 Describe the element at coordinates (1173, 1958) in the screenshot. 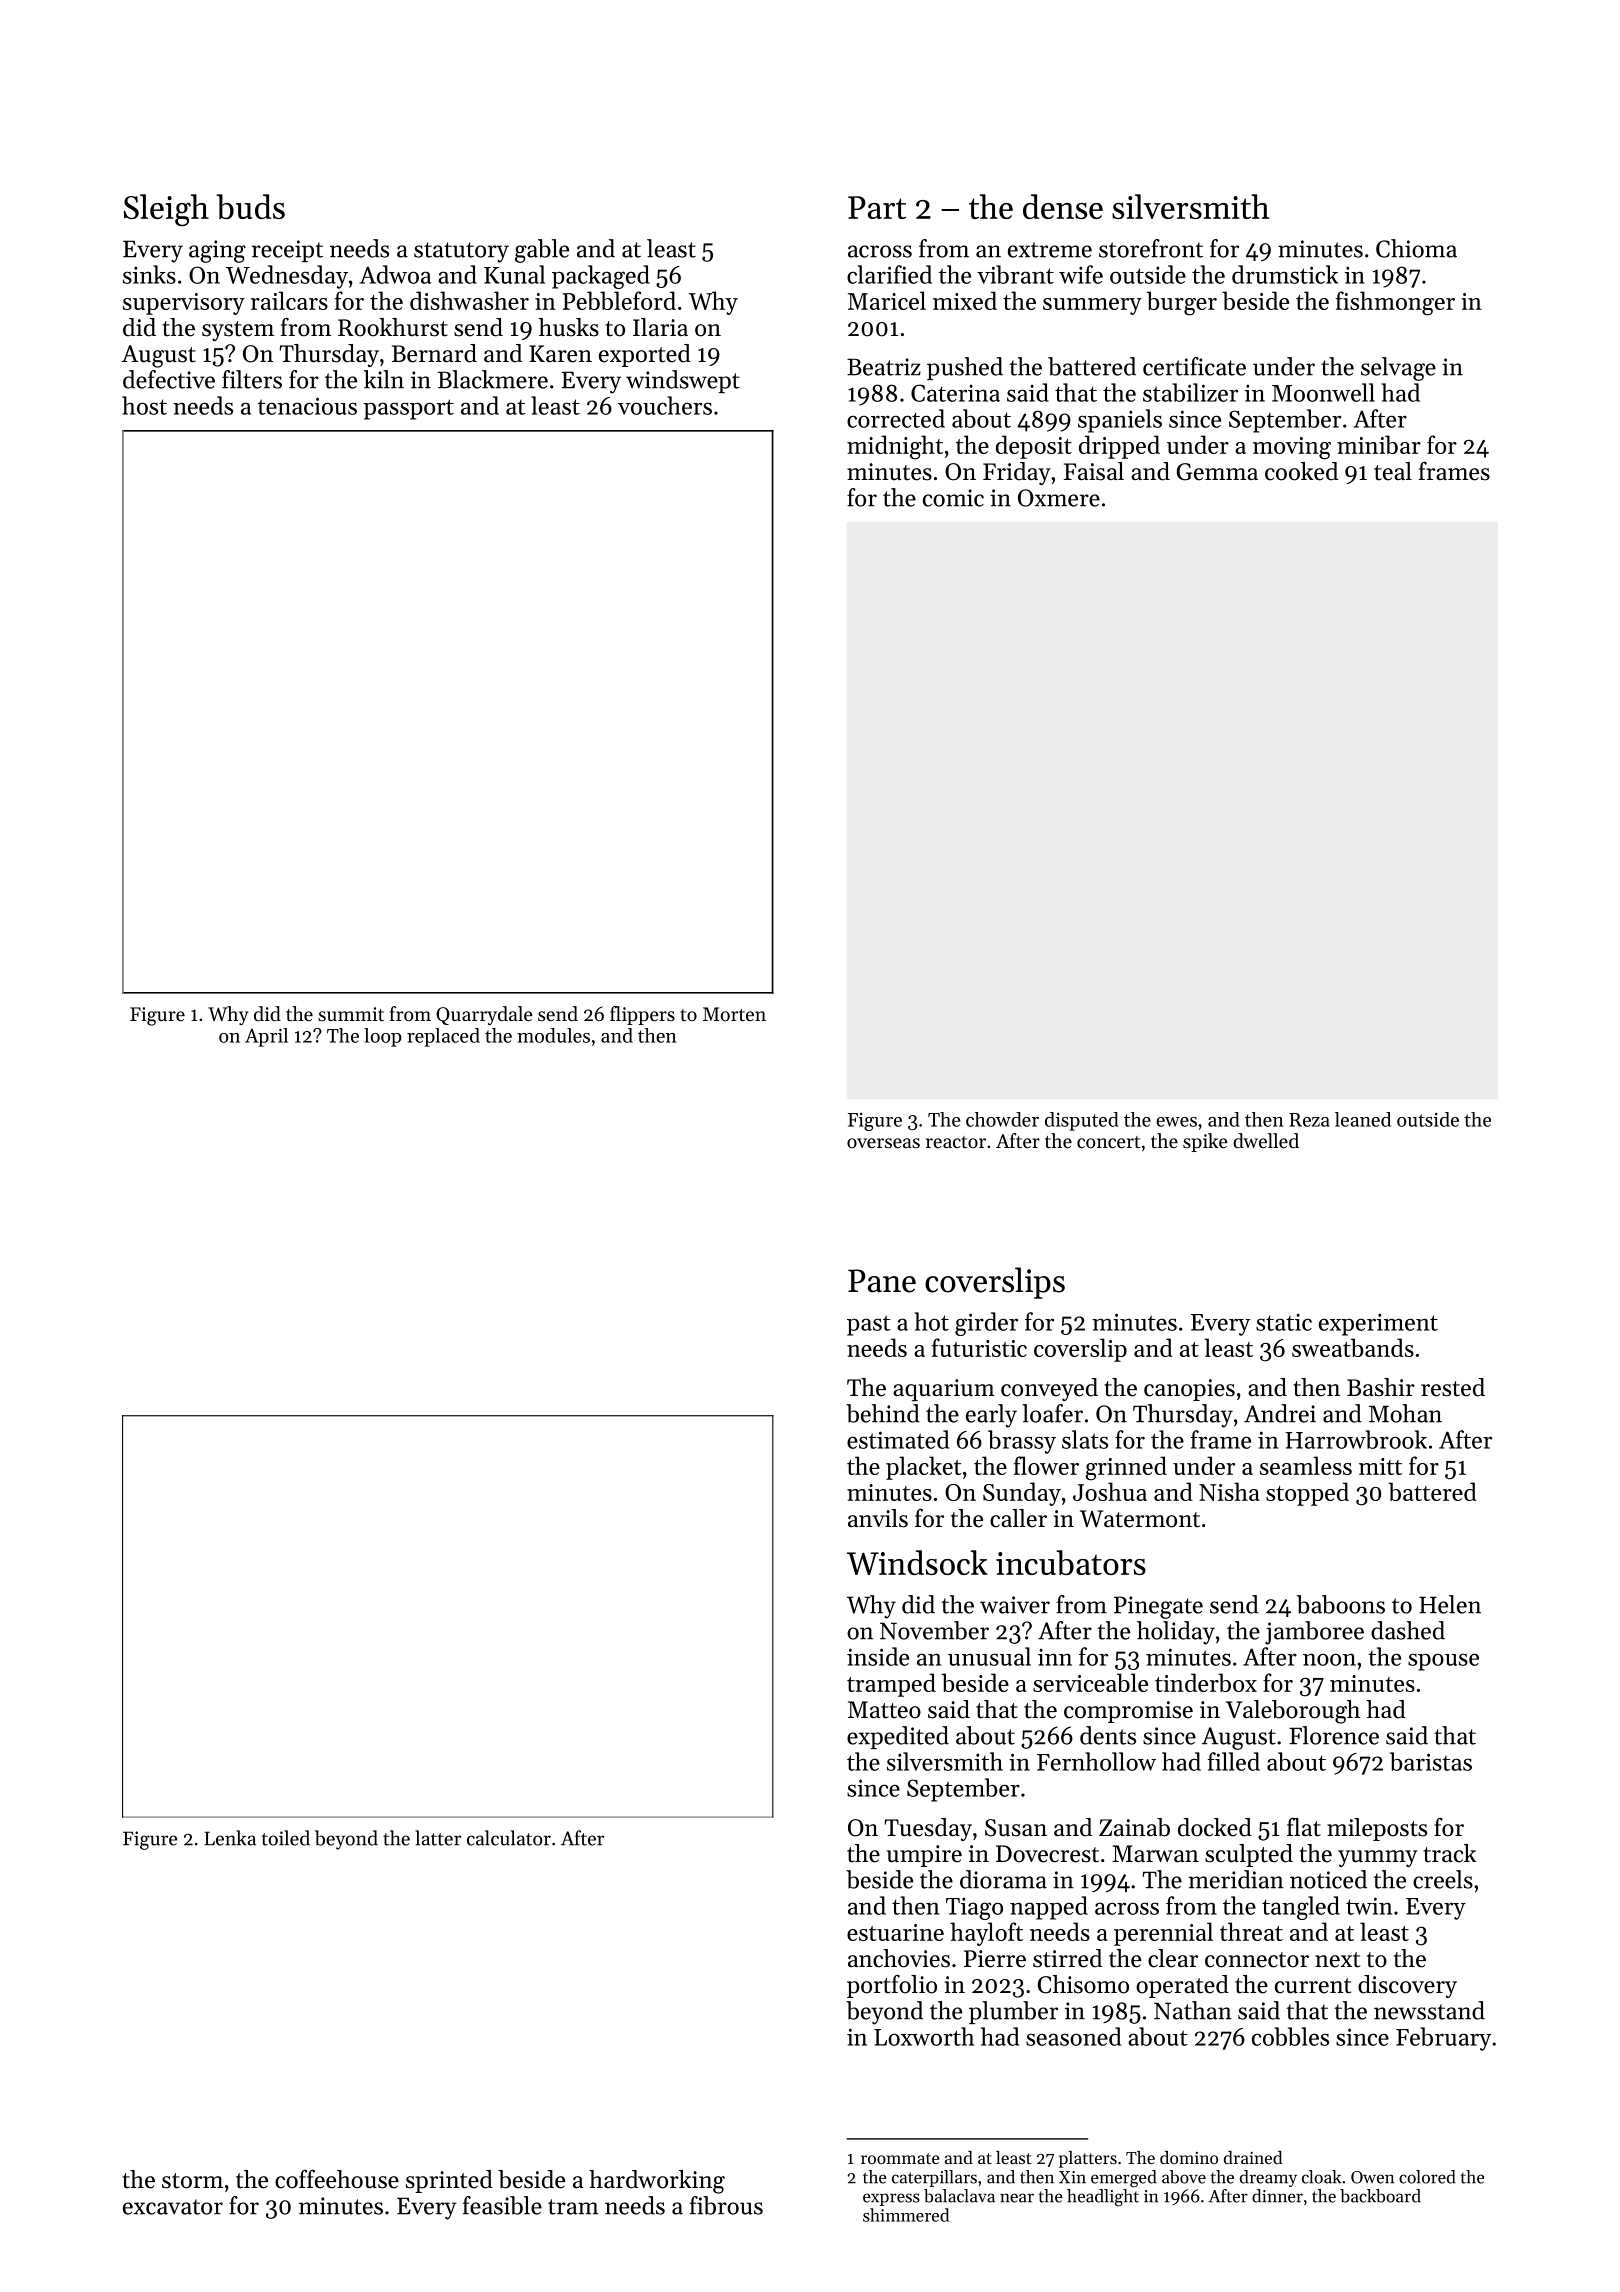

I see `clear` at that location.
